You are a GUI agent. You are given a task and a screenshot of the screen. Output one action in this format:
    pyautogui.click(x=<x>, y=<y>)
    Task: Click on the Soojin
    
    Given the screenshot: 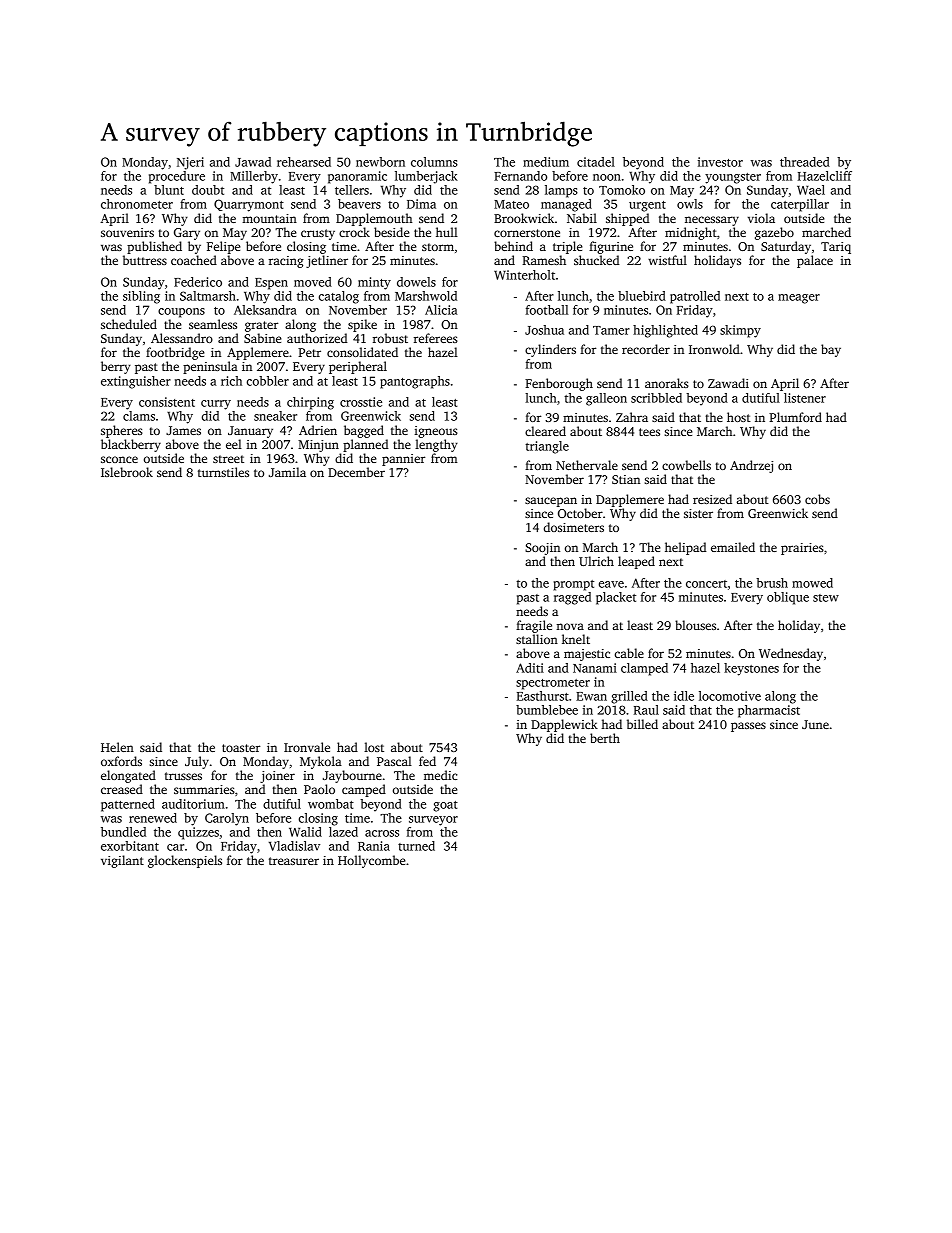 What is the action you would take?
    pyautogui.click(x=542, y=549)
